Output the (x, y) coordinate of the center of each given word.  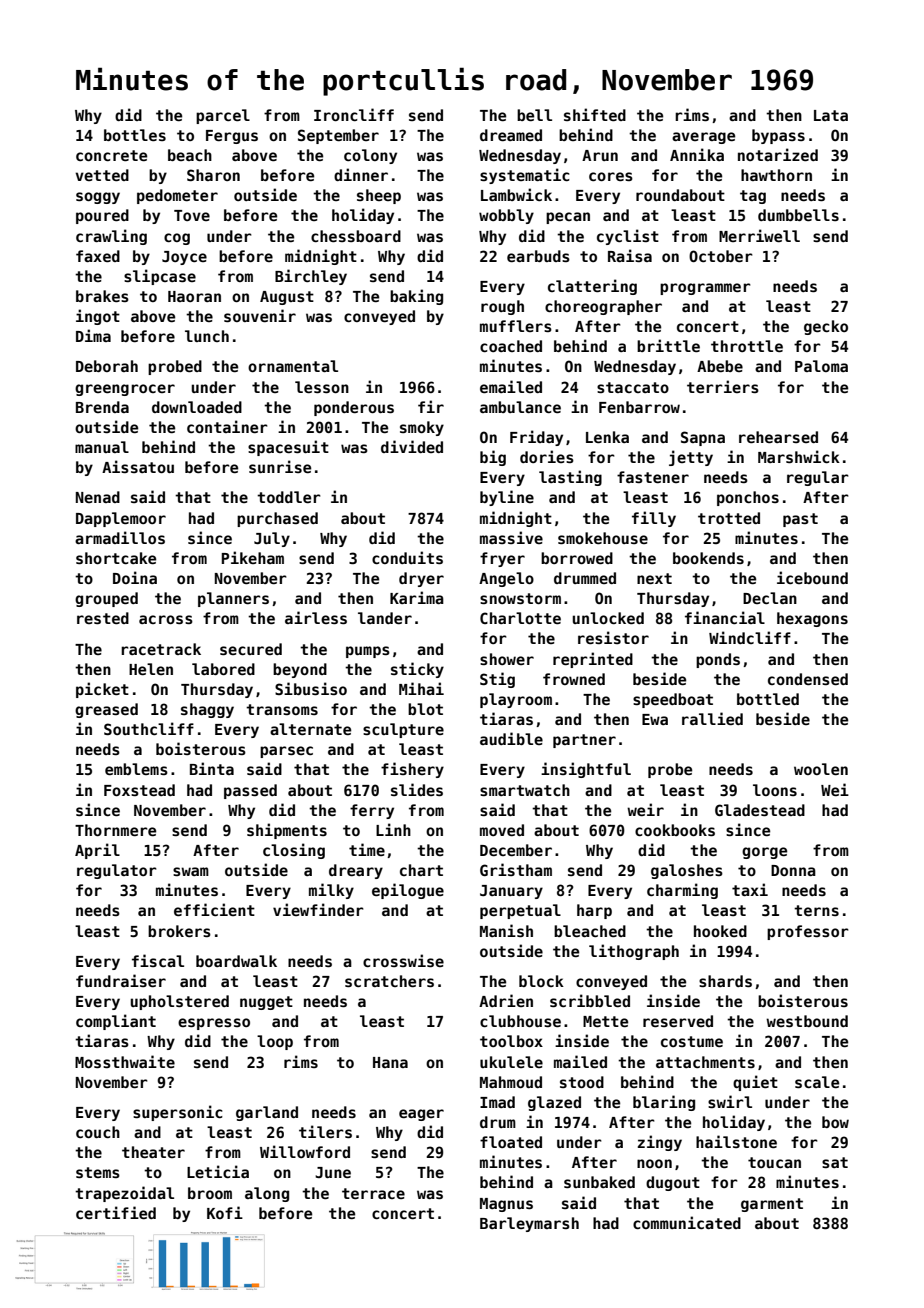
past (800, 520)
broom (210, 1193)
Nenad (98, 497)
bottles (135, 135)
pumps (368, 652)
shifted (595, 114)
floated (511, 1142)
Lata (831, 115)
